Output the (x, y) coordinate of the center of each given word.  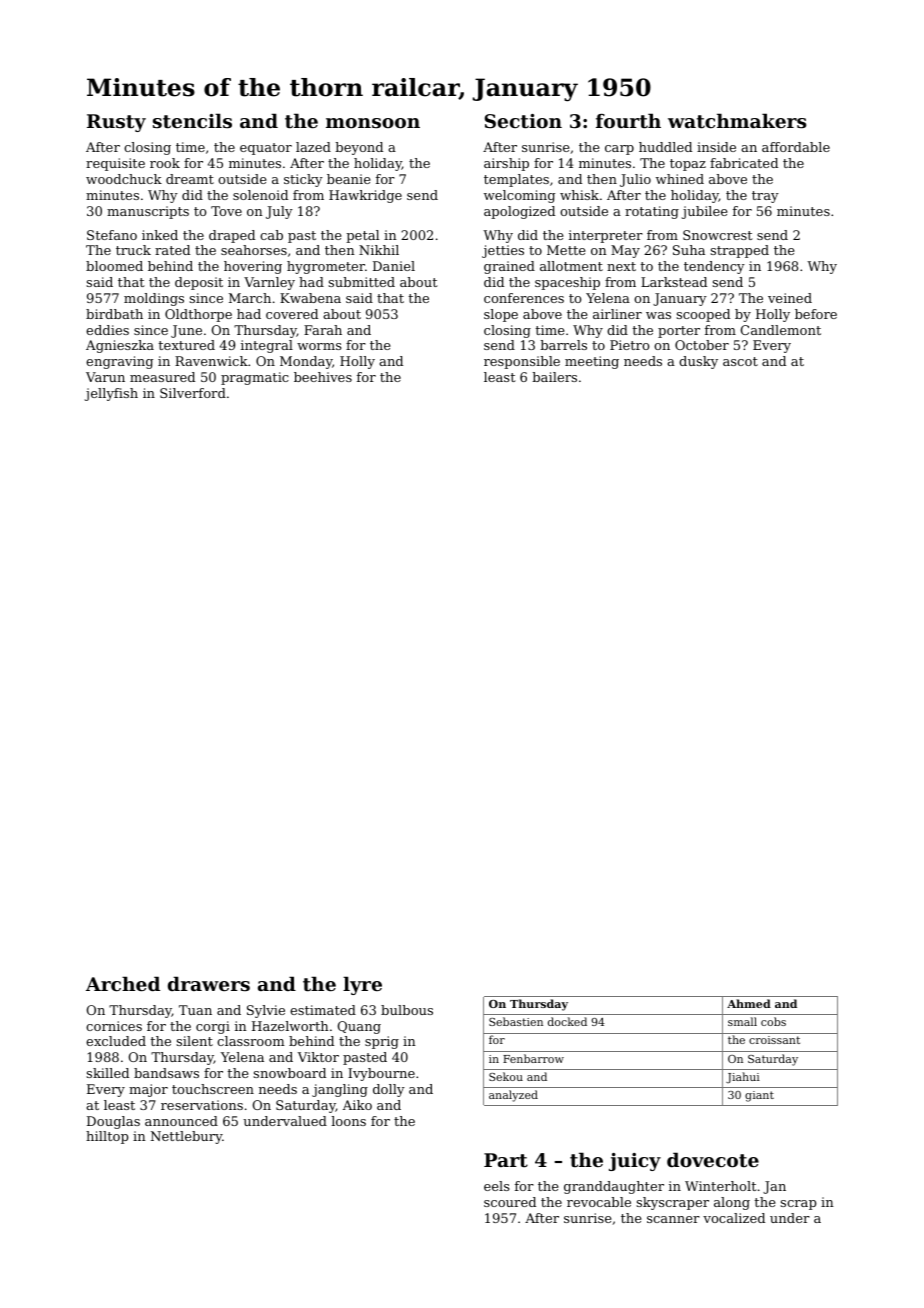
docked (567, 1021)
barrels (563, 345)
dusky (698, 362)
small (742, 1021)
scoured (510, 1202)
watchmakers (737, 121)
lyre (362, 985)
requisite (115, 164)
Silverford (193, 393)
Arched (123, 983)
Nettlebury (186, 1137)
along (732, 1203)
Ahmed (749, 1003)
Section (523, 121)
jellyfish (111, 394)
